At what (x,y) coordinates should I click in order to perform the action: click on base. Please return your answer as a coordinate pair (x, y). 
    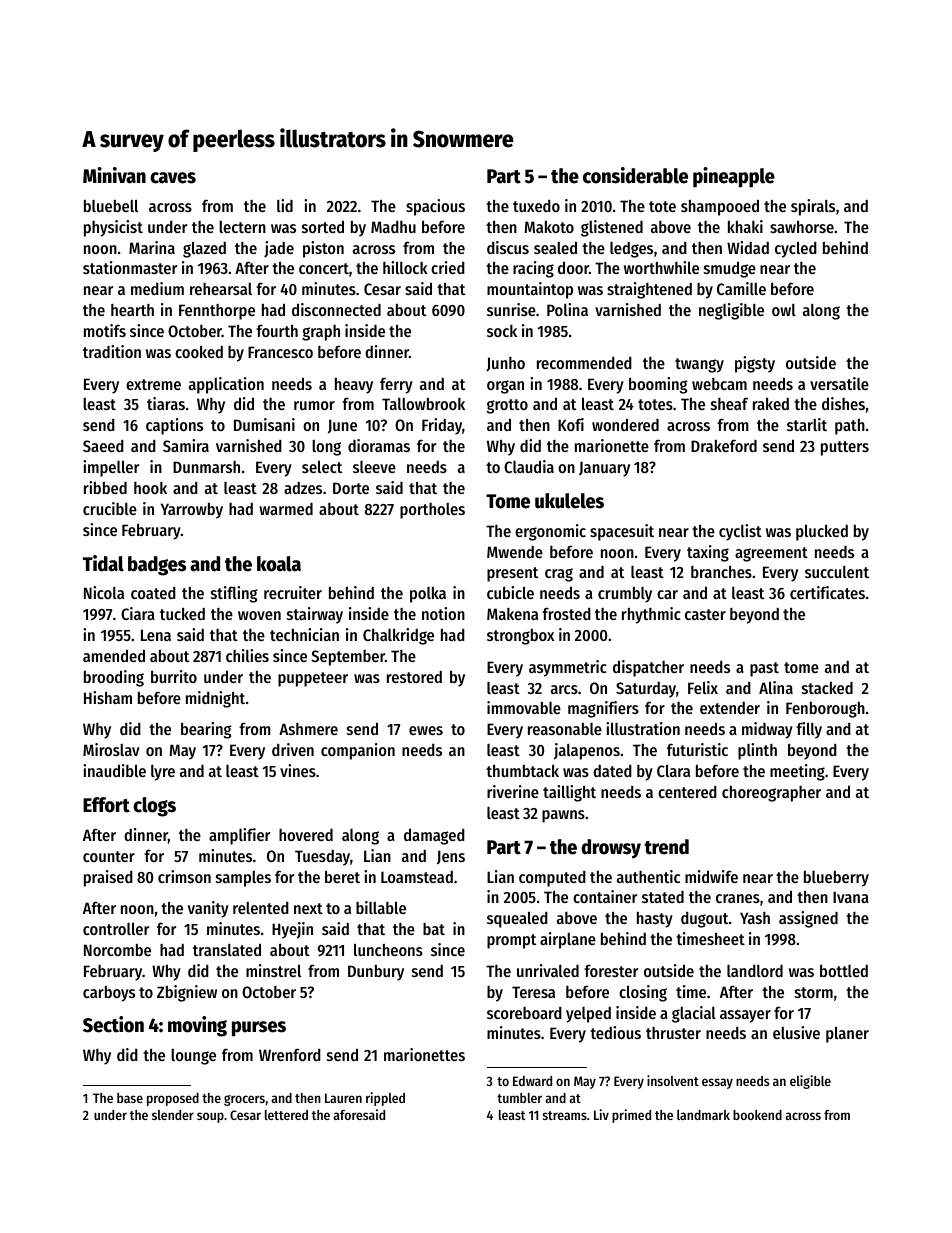
    Looking at the image, I should click on (130, 1098).
